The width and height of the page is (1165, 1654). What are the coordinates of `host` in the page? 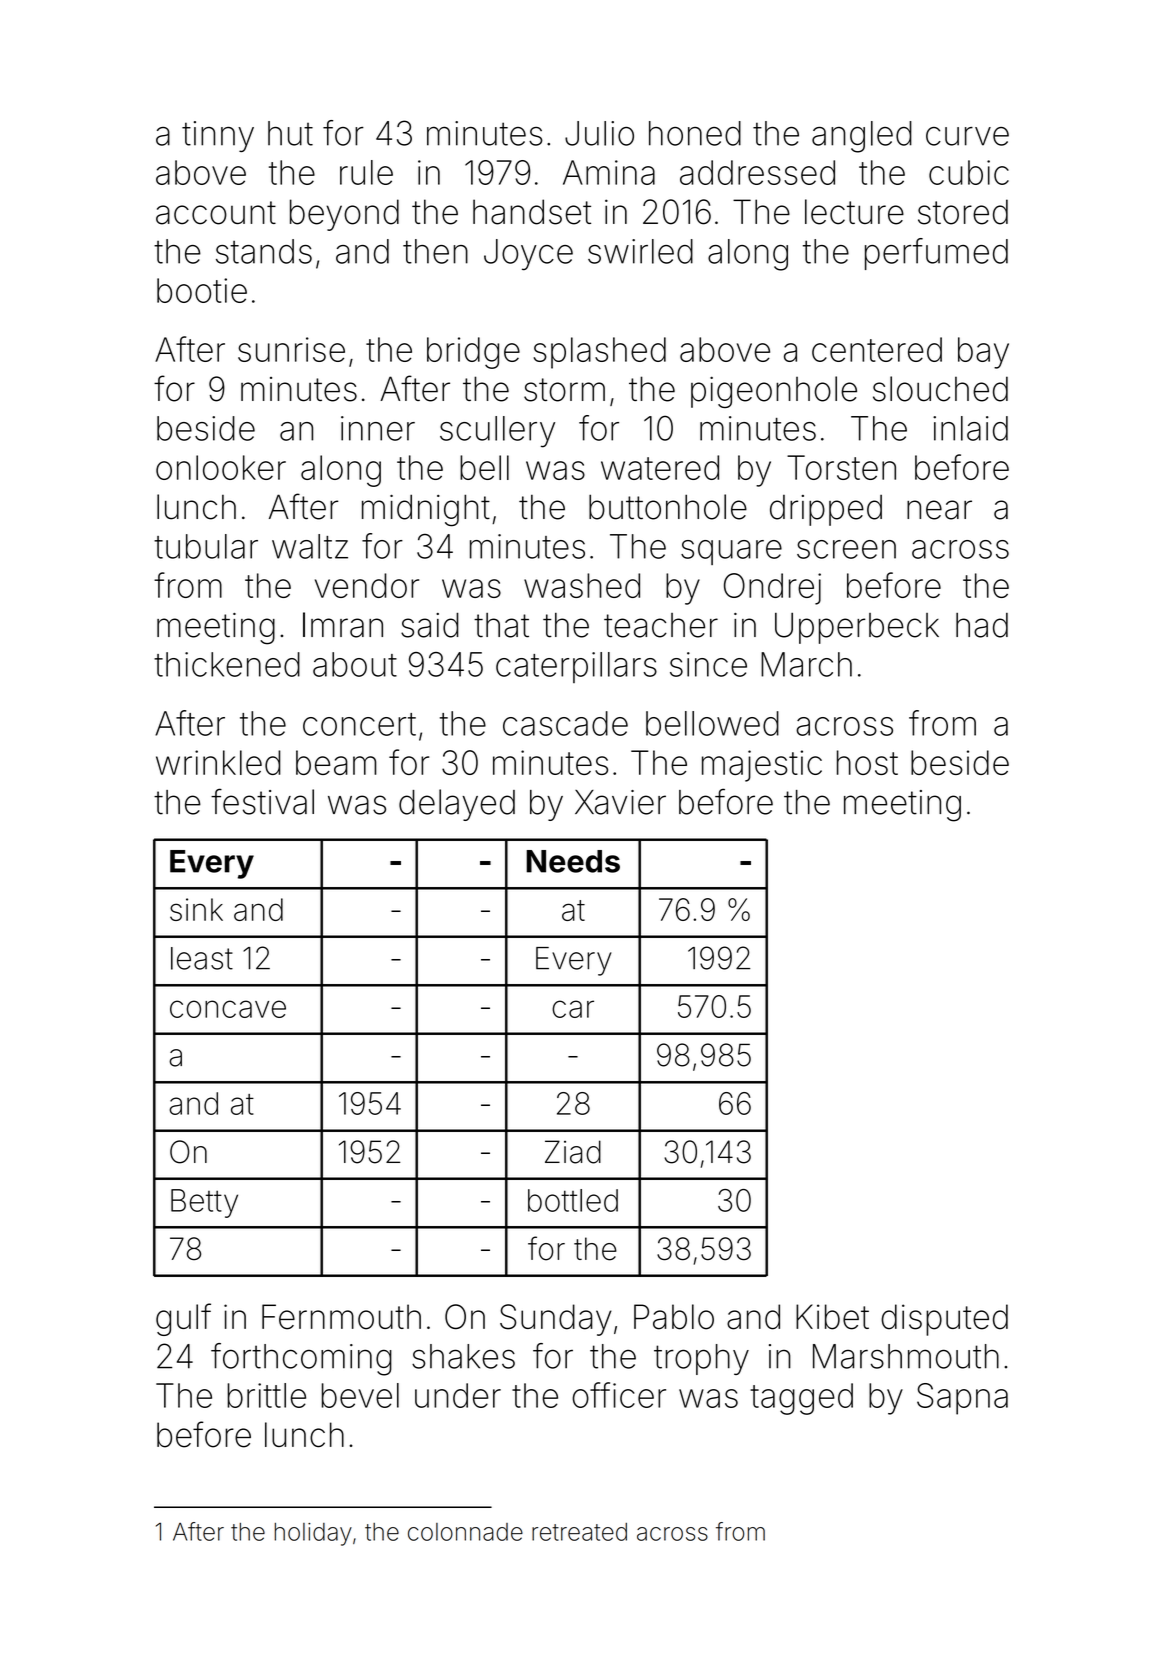 It's located at (867, 762).
